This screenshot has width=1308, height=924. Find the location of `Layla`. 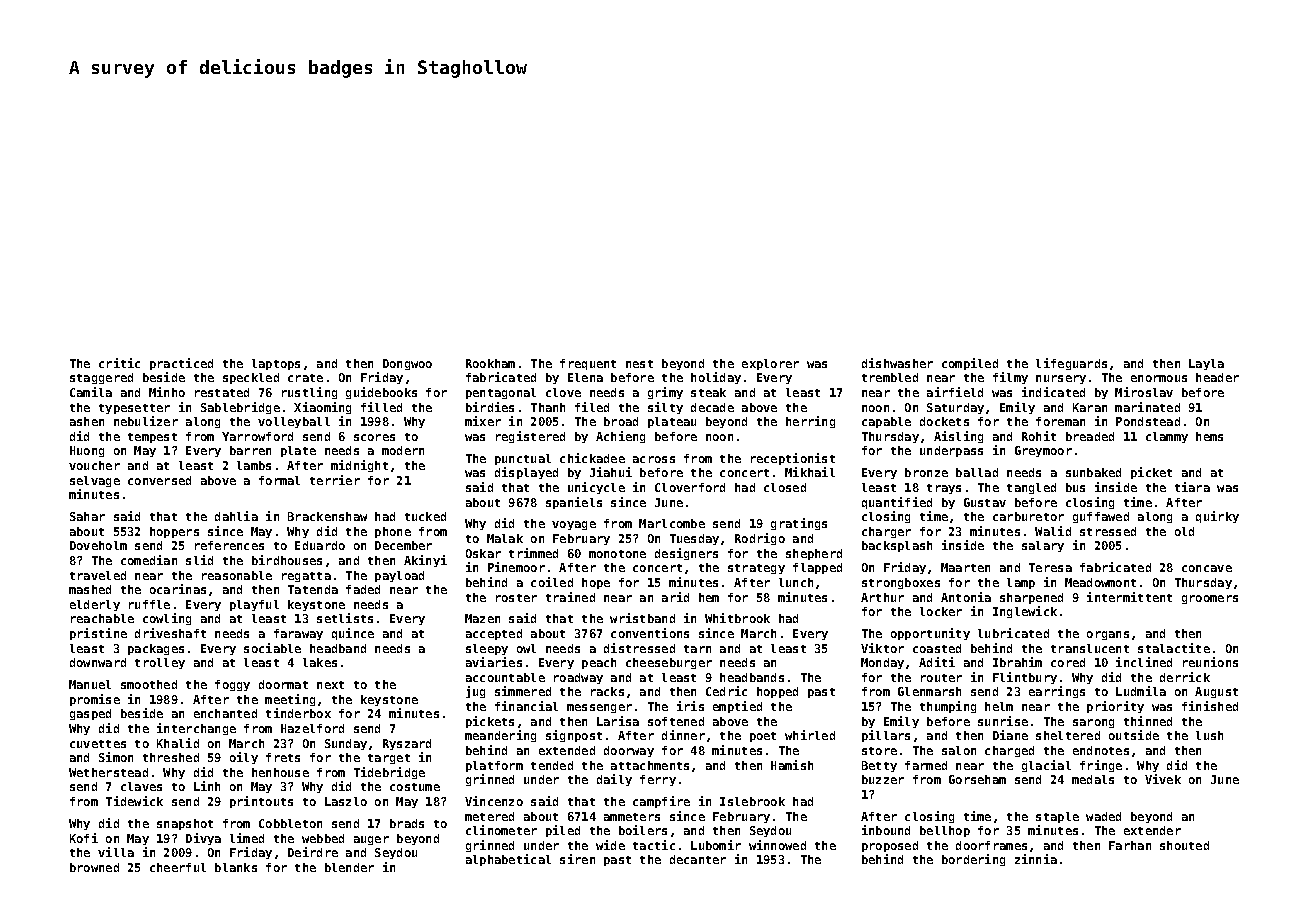

Layla is located at coordinates (1206, 364).
